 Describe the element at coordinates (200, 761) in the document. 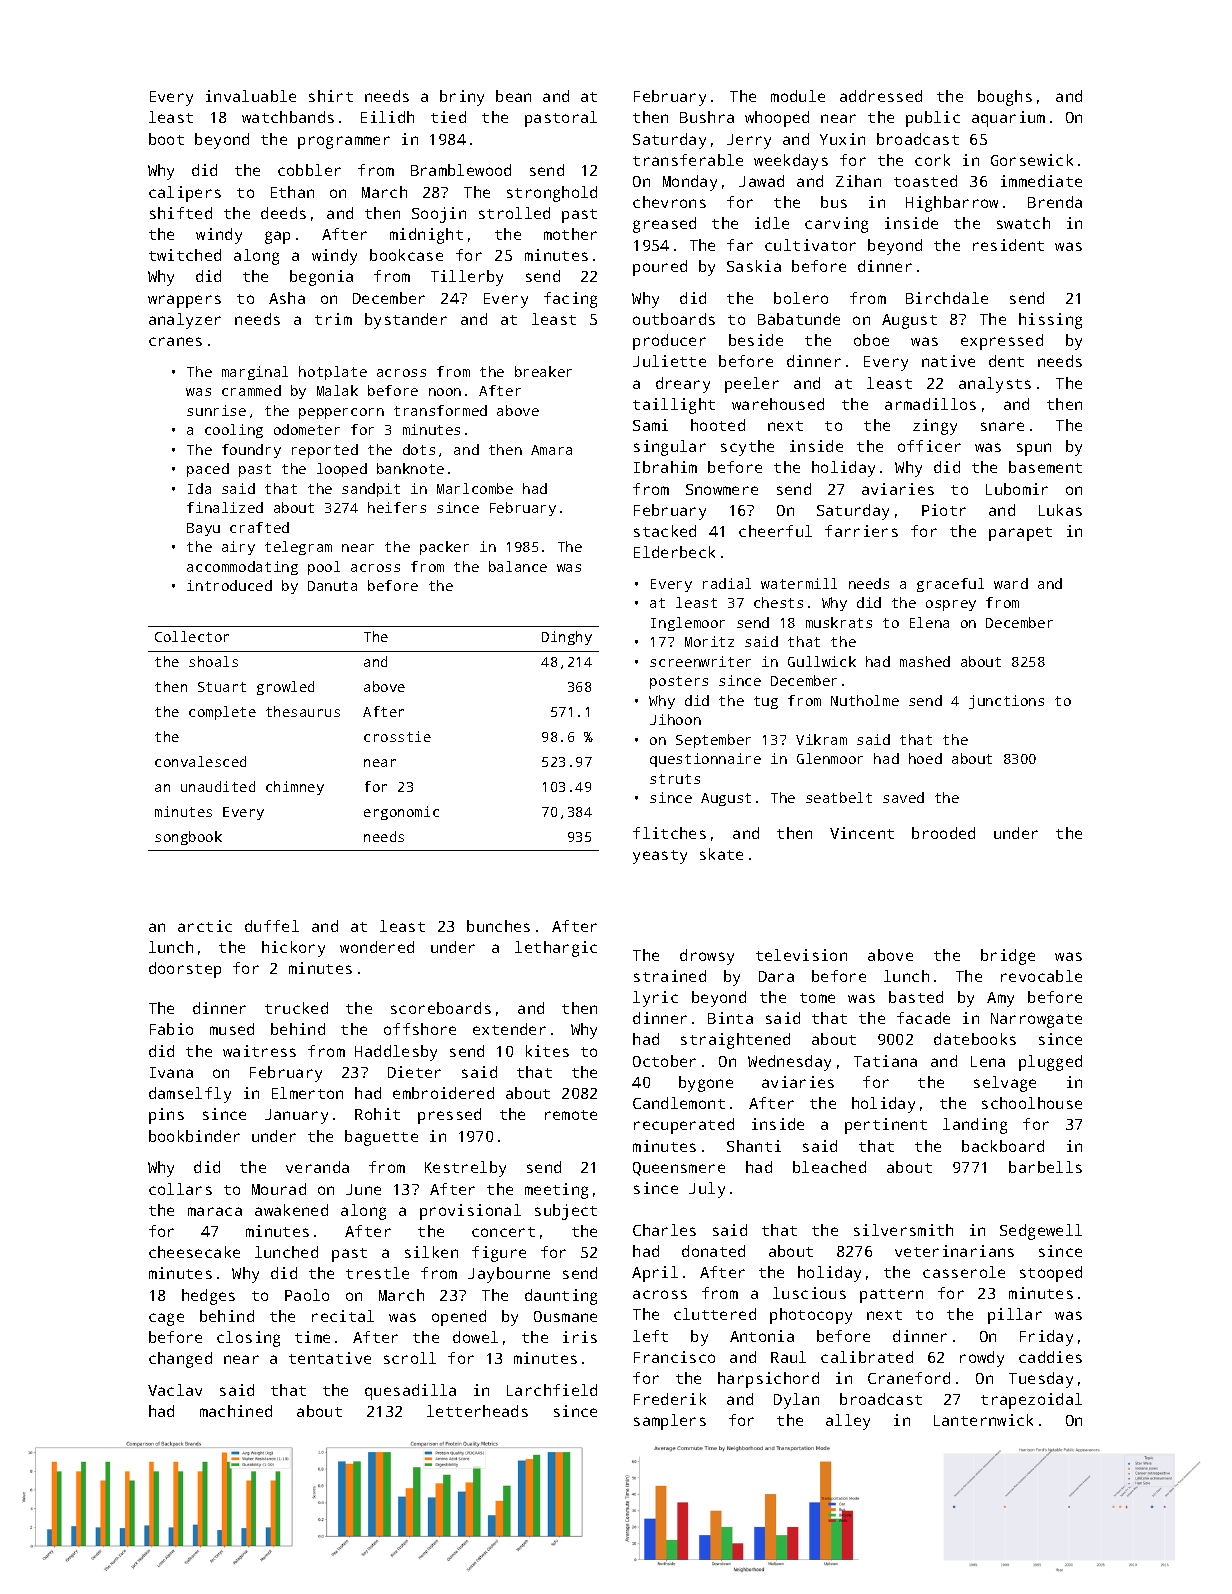

I see `convalesced` at that location.
